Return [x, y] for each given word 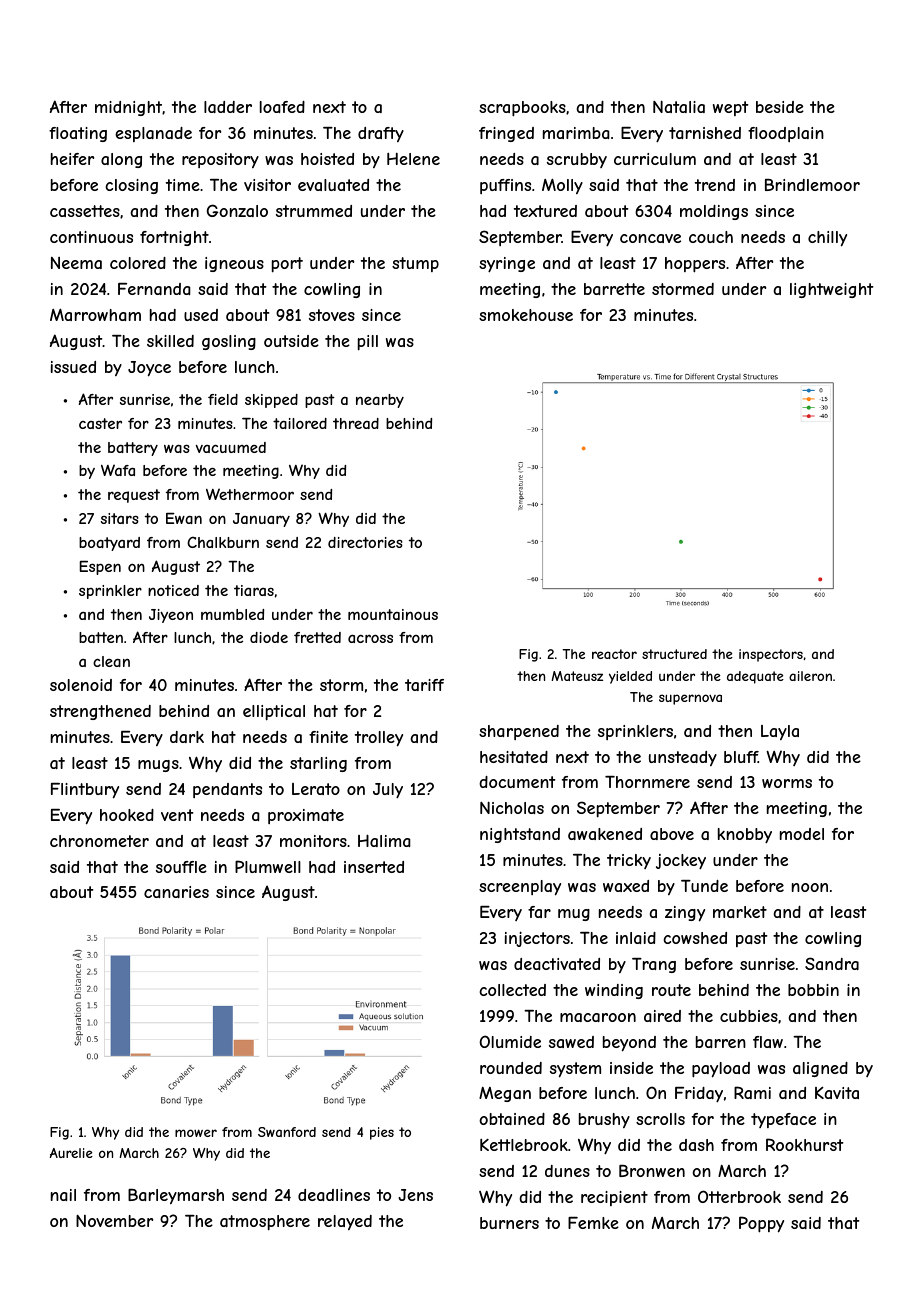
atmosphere [265, 1223]
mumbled [232, 614]
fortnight [174, 238]
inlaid [636, 938]
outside [291, 341]
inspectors [771, 655]
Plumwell [268, 866]
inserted [374, 867]
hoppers [695, 265]
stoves [332, 315]
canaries [176, 892]
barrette [614, 289]
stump [415, 264]
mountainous [393, 614]
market [740, 912]
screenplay [520, 888]
